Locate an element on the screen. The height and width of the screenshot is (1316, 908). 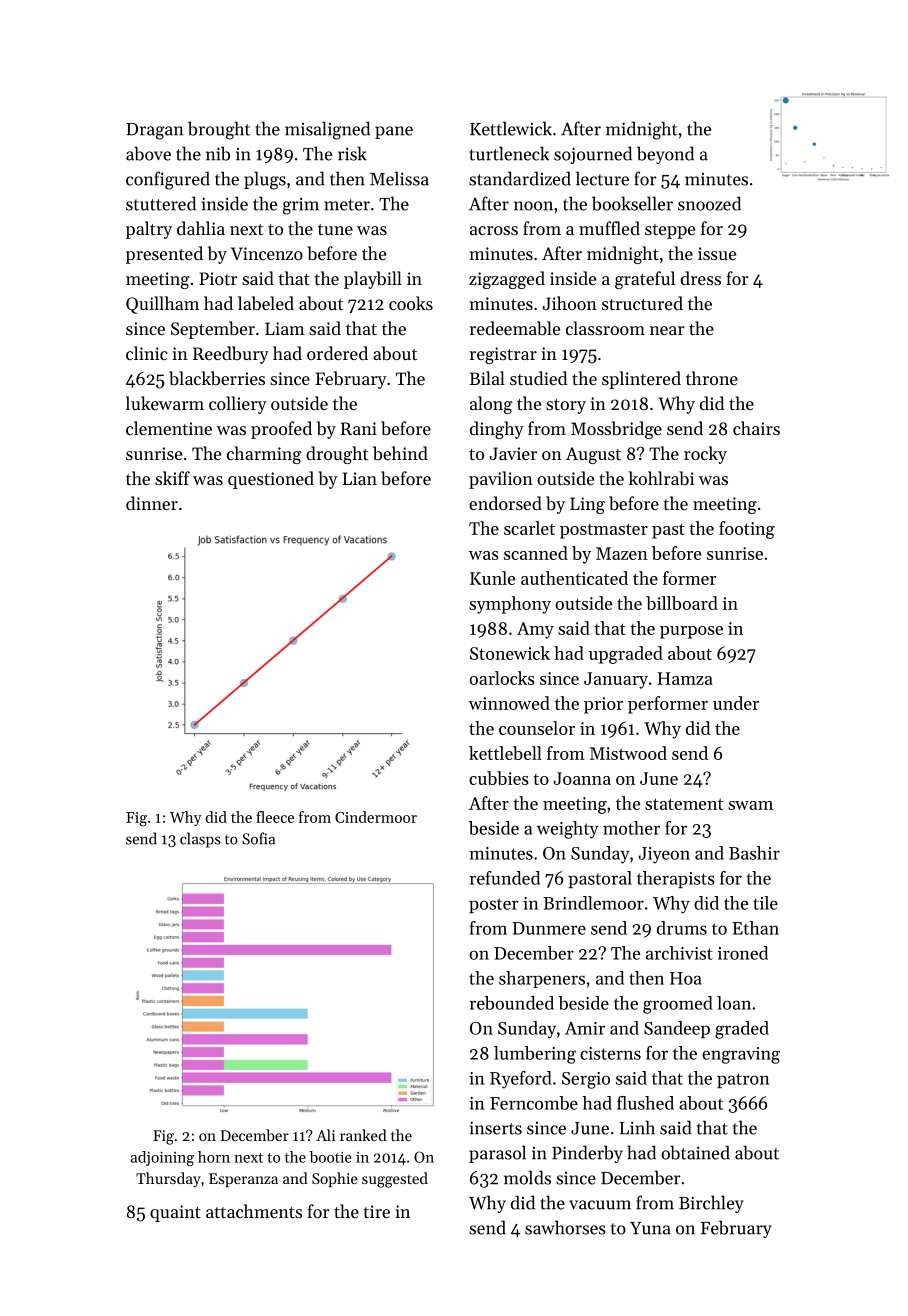
clasps is located at coordinates (200, 840).
